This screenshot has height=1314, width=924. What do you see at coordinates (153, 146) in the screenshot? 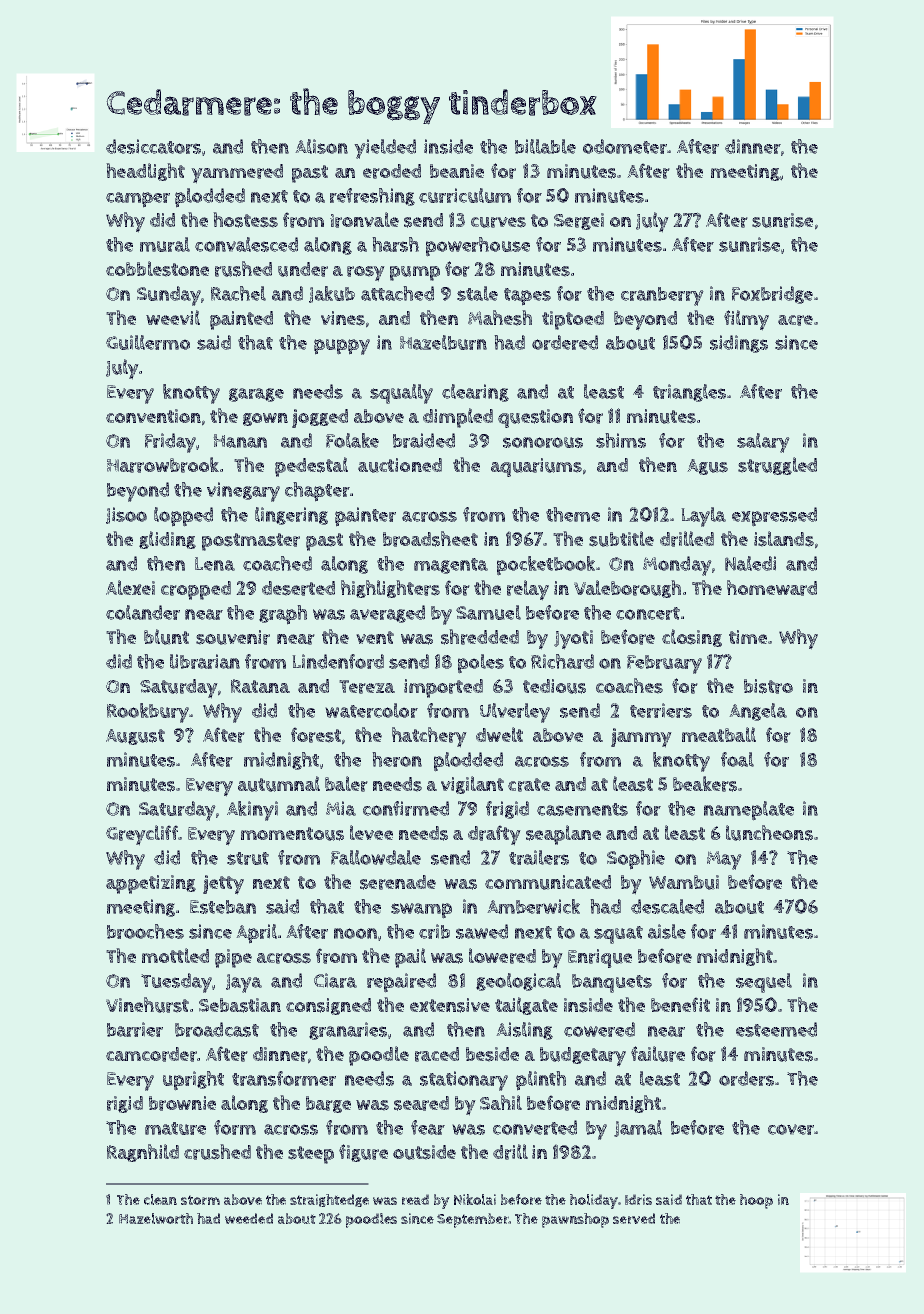
I see `desiccators` at bounding box center [153, 146].
